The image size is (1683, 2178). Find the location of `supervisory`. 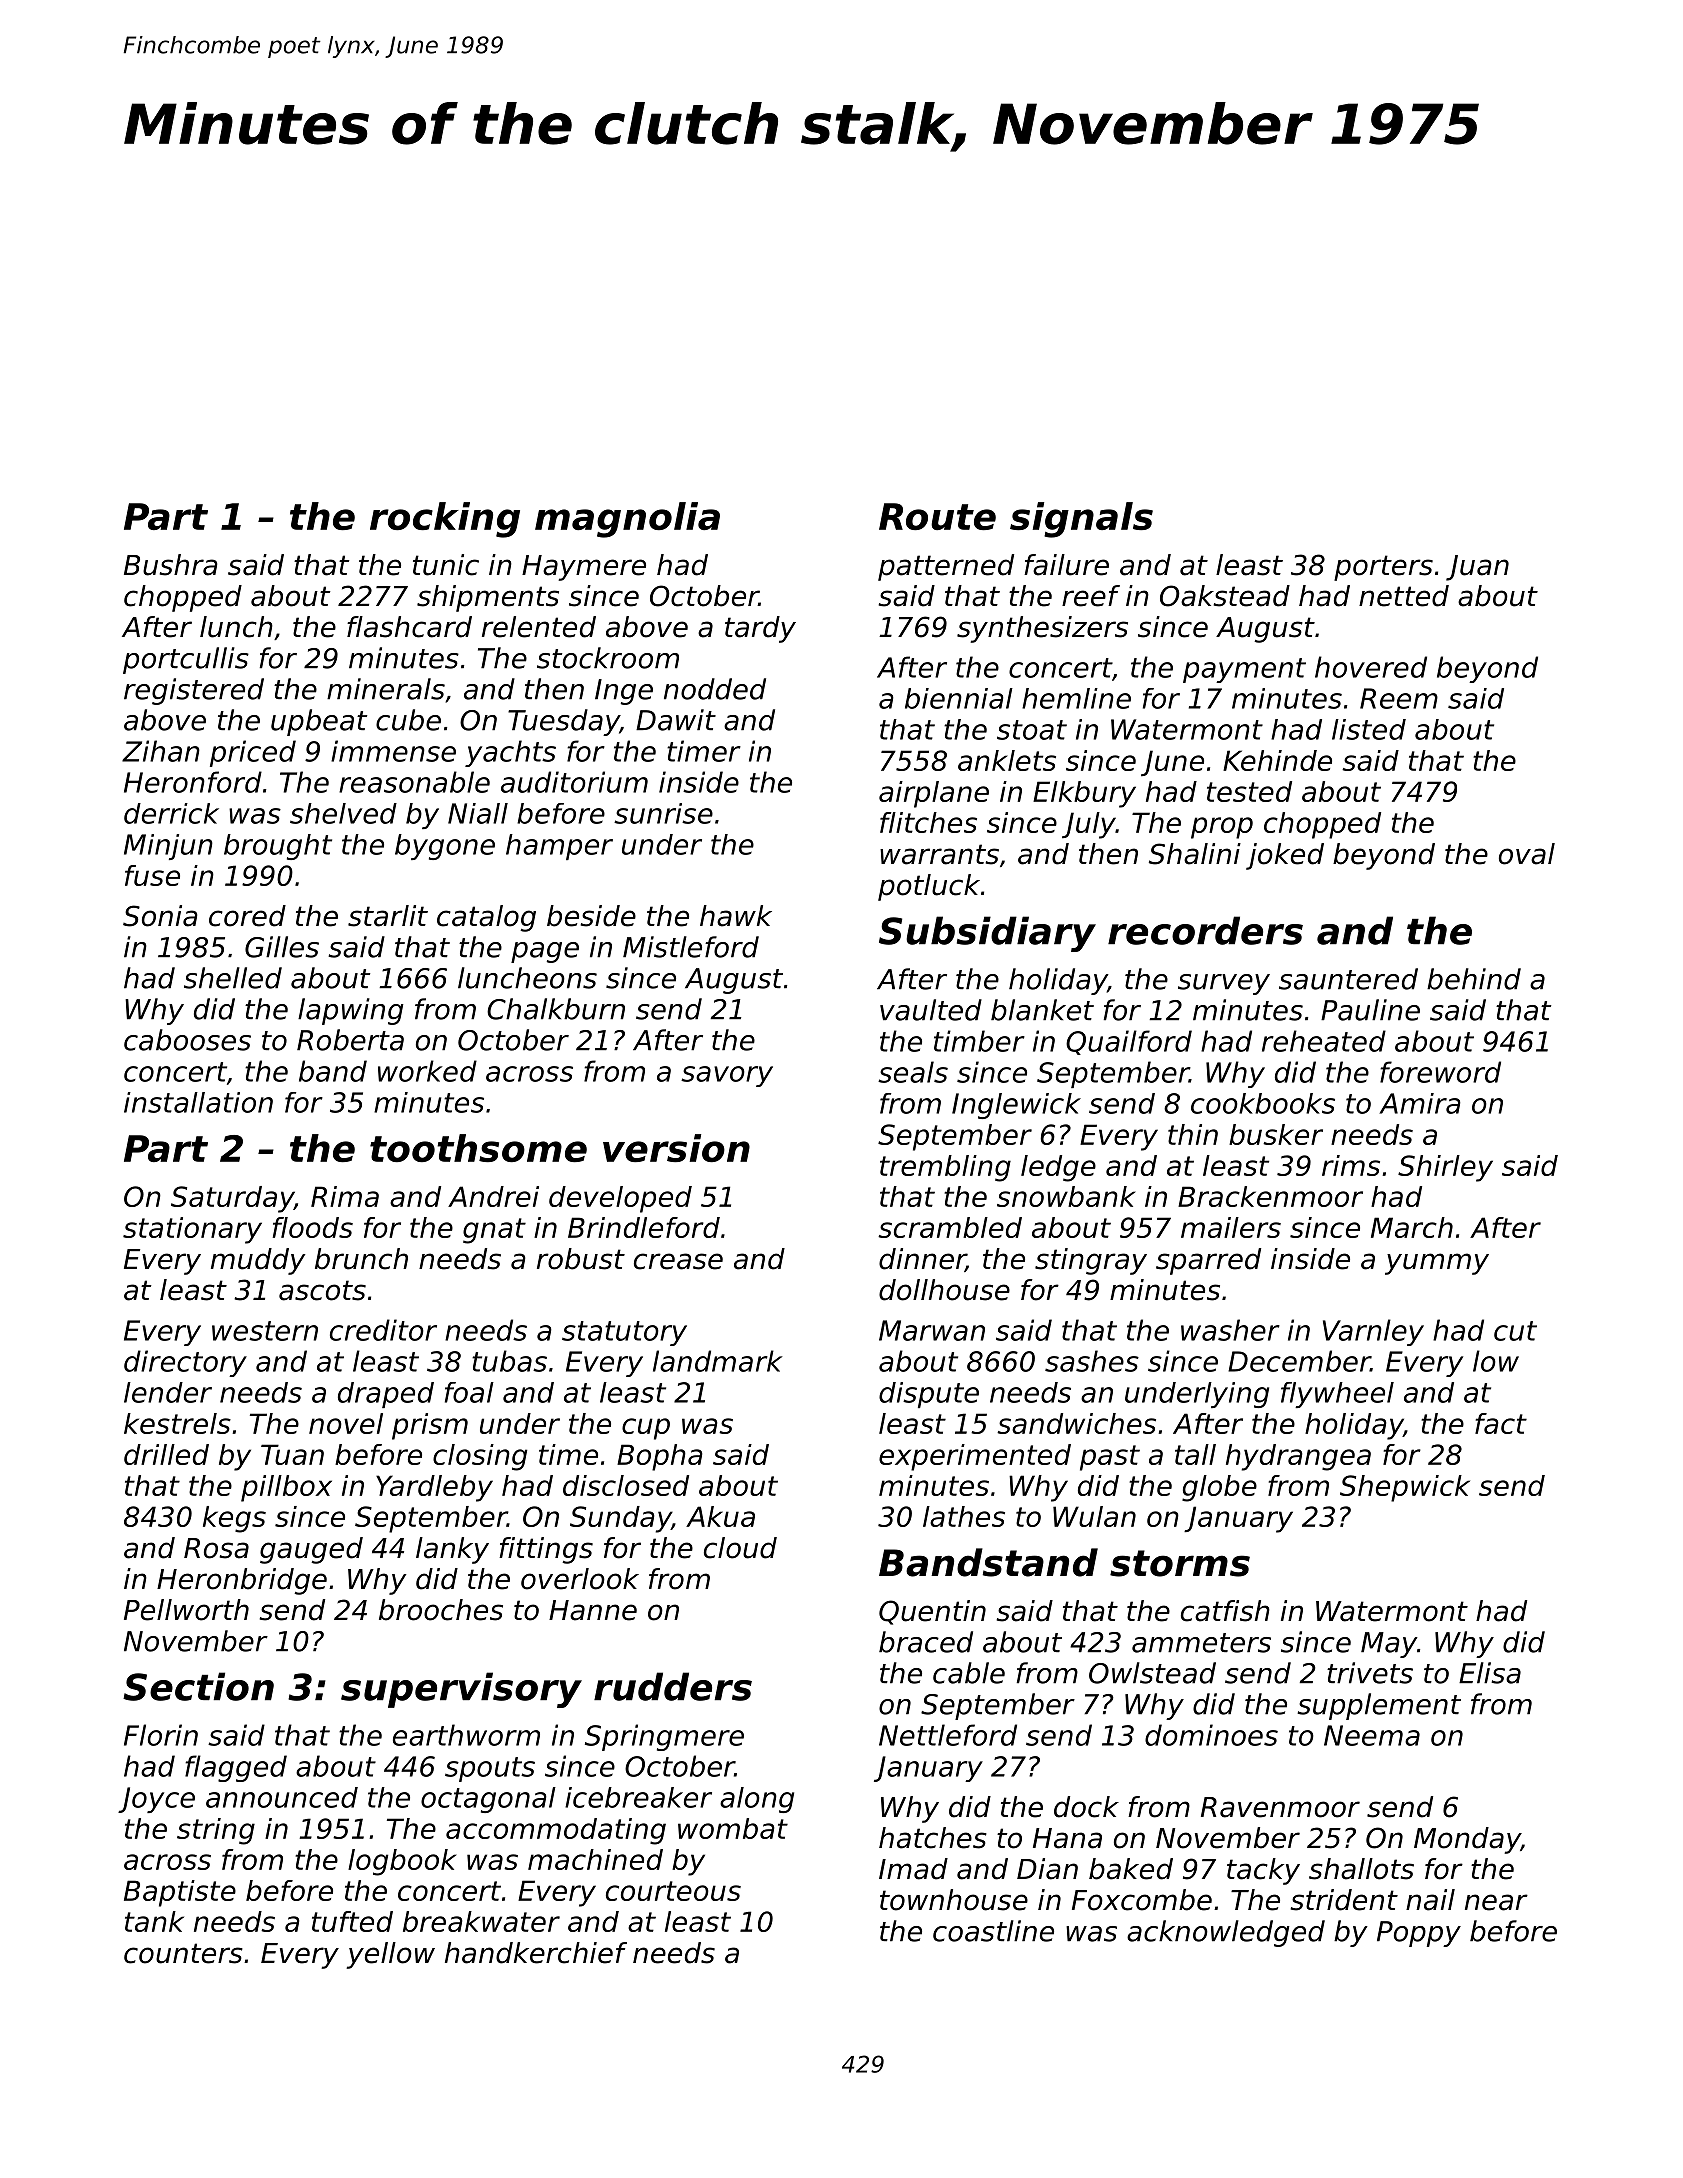

supervisory is located at coordinates (461, 1690).
